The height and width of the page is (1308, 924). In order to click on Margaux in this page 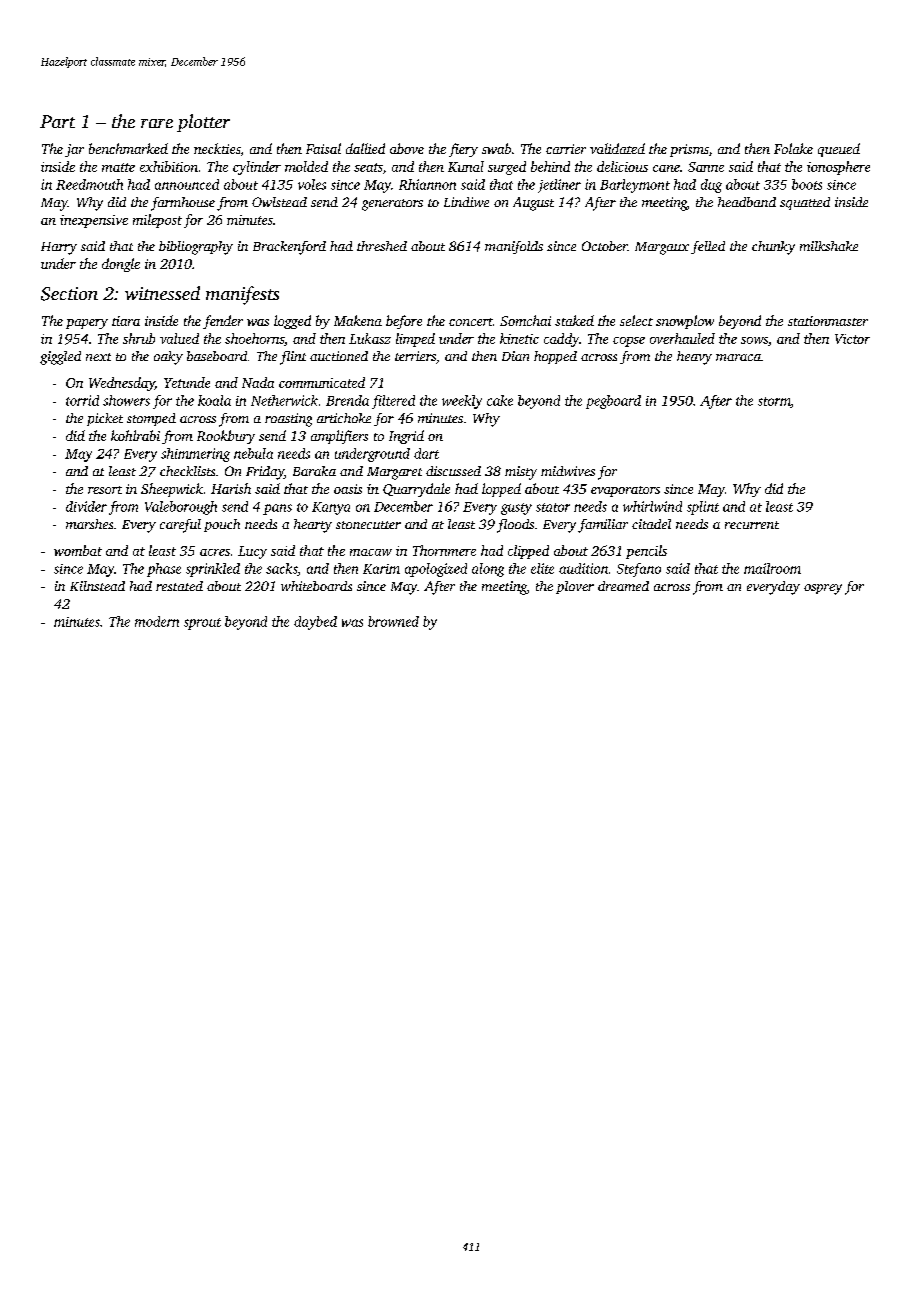, I will do `click(662, 248)`.
